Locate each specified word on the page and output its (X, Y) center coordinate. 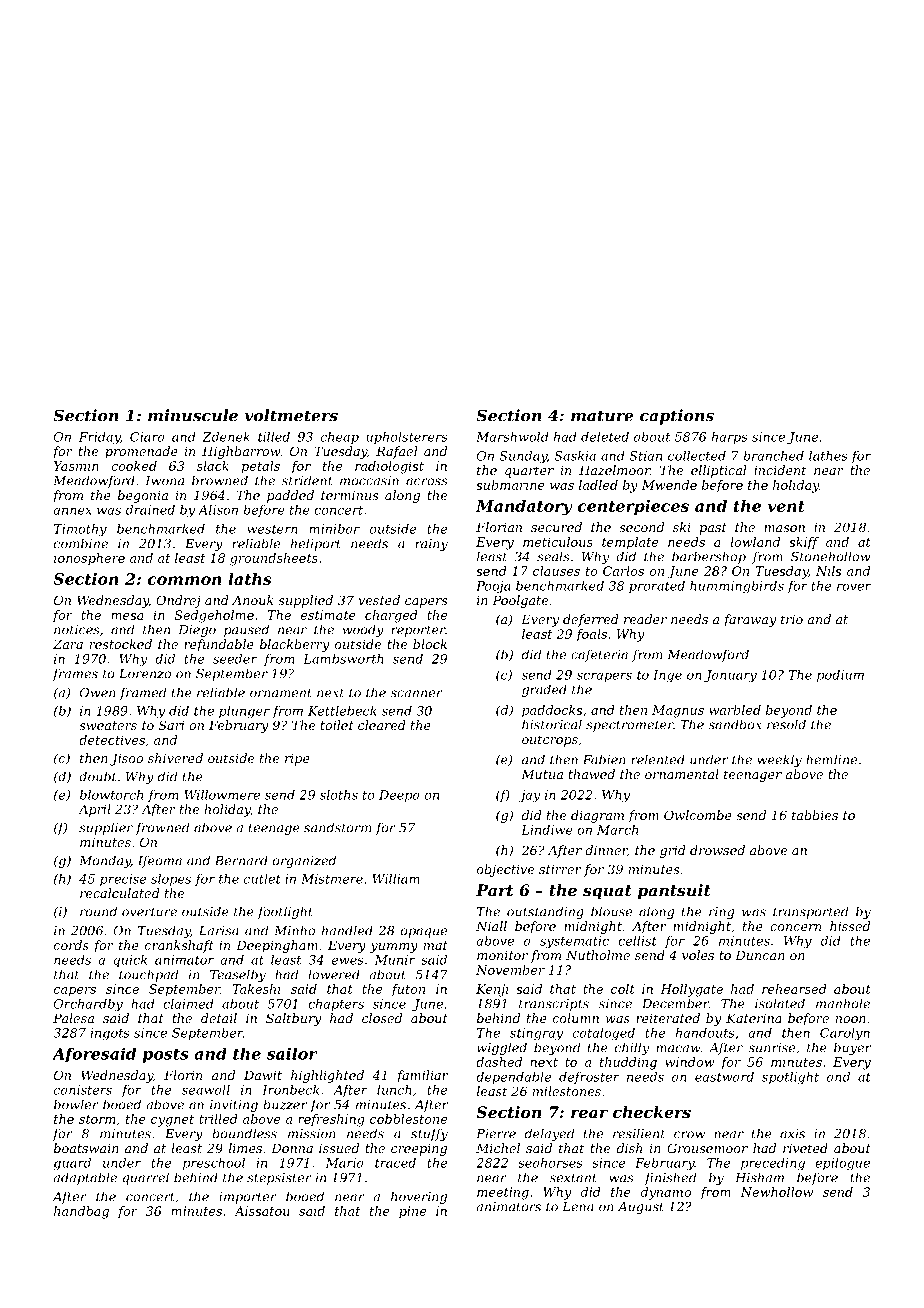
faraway (749, 620)
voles (698, 955)
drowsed (717, 850)
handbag (81, 1212)
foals (591, 635)
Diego (197, 631)
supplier (106, 828)
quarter (529, 472)
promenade (141, 452)
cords (71, 945)
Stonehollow (830, 556)
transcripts (554, 1005)
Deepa (399, 796)
